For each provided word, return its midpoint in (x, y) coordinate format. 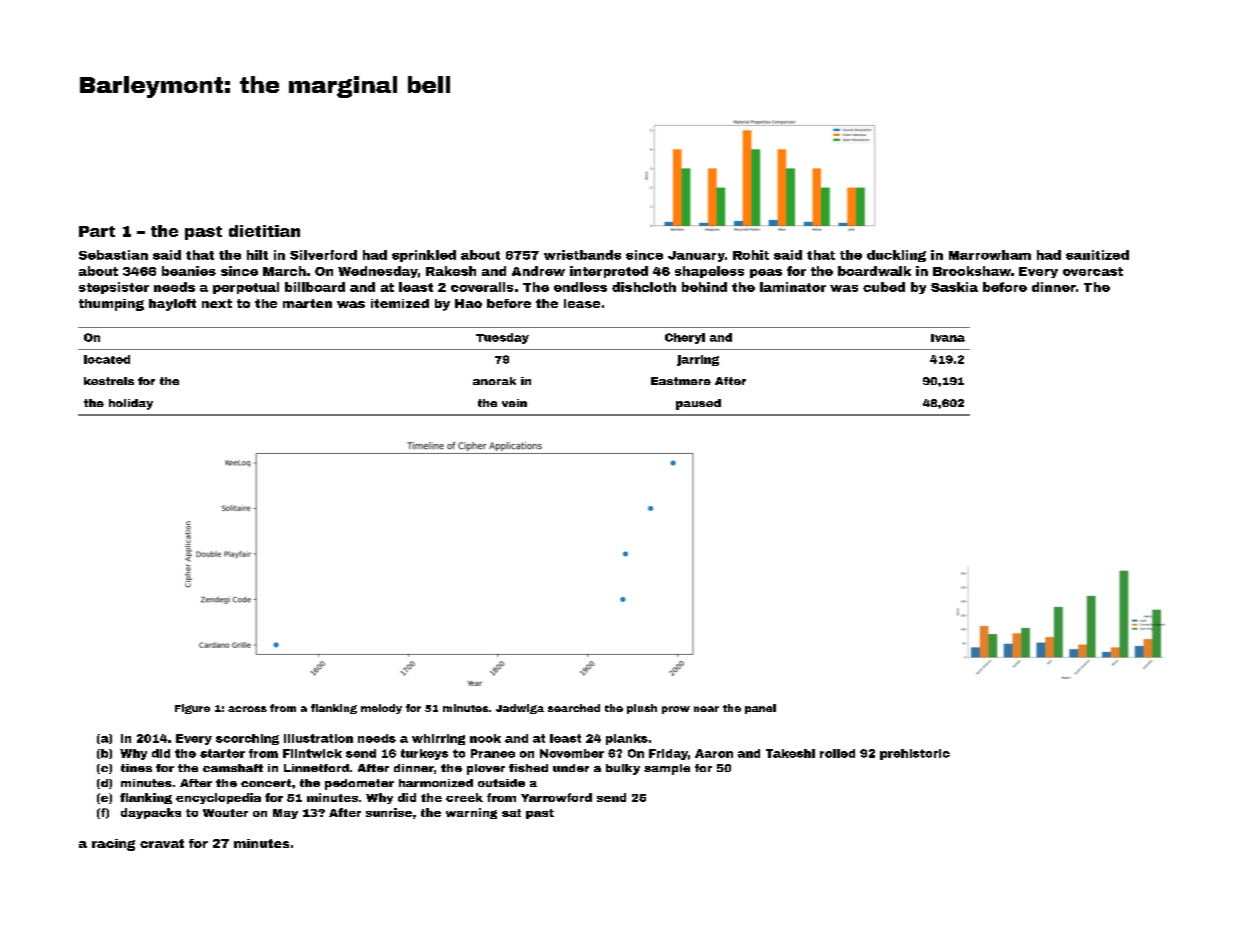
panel (760, 709)
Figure (192, 709)
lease (582, 303)
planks (627, 739)
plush (642, 709)
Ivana (948, 338)
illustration (318, 738)
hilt (257, 255)
